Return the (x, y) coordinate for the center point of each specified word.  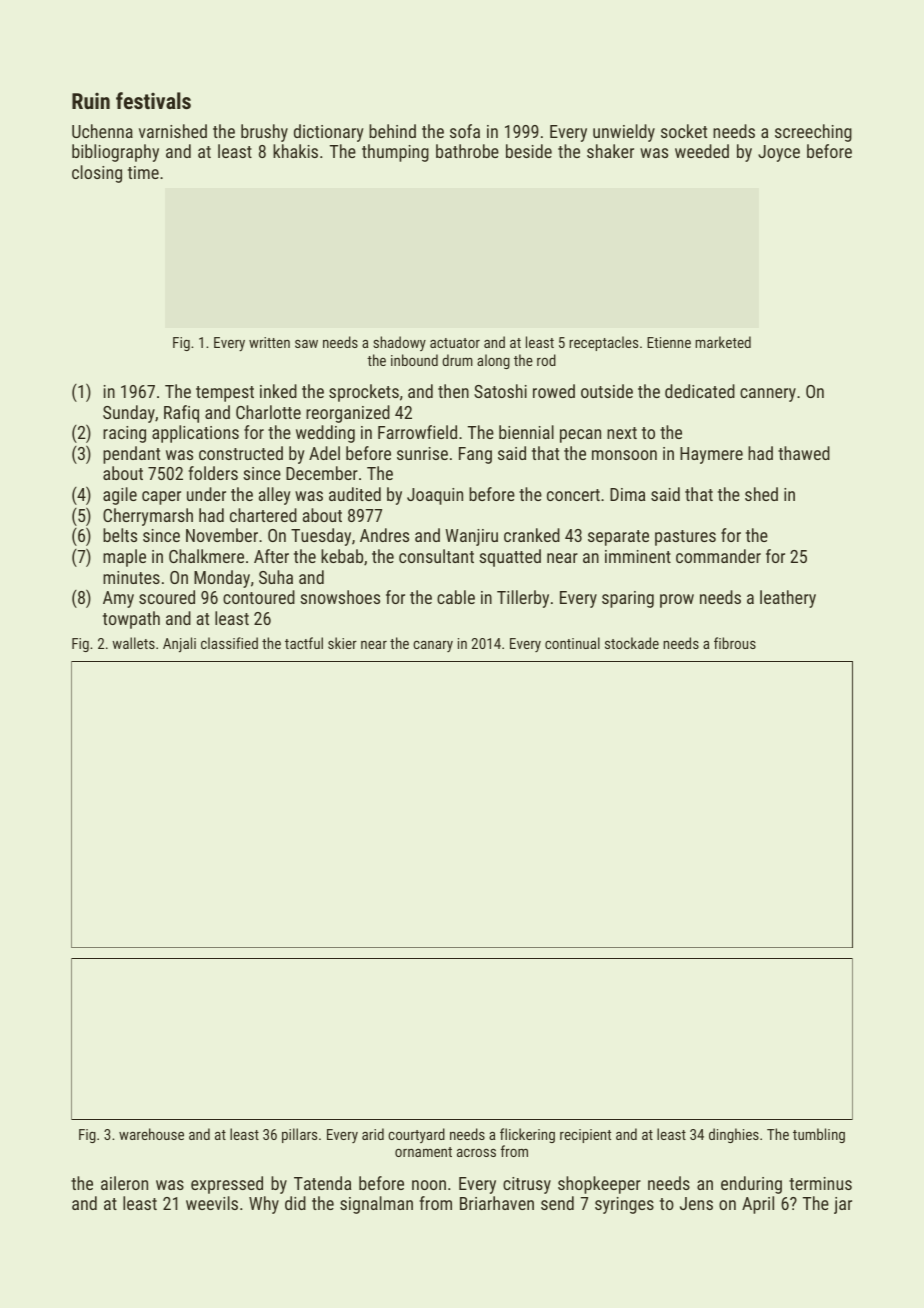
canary (433, 646)
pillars (299, 1135)
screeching (813, 133)
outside (607, 391)
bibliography (115, 153)
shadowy (399, 343)
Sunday (129, 414)
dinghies (734, 1135)
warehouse (151, 1134)
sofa (465, 131)
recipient (585, 1136)
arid (373, 1134)
